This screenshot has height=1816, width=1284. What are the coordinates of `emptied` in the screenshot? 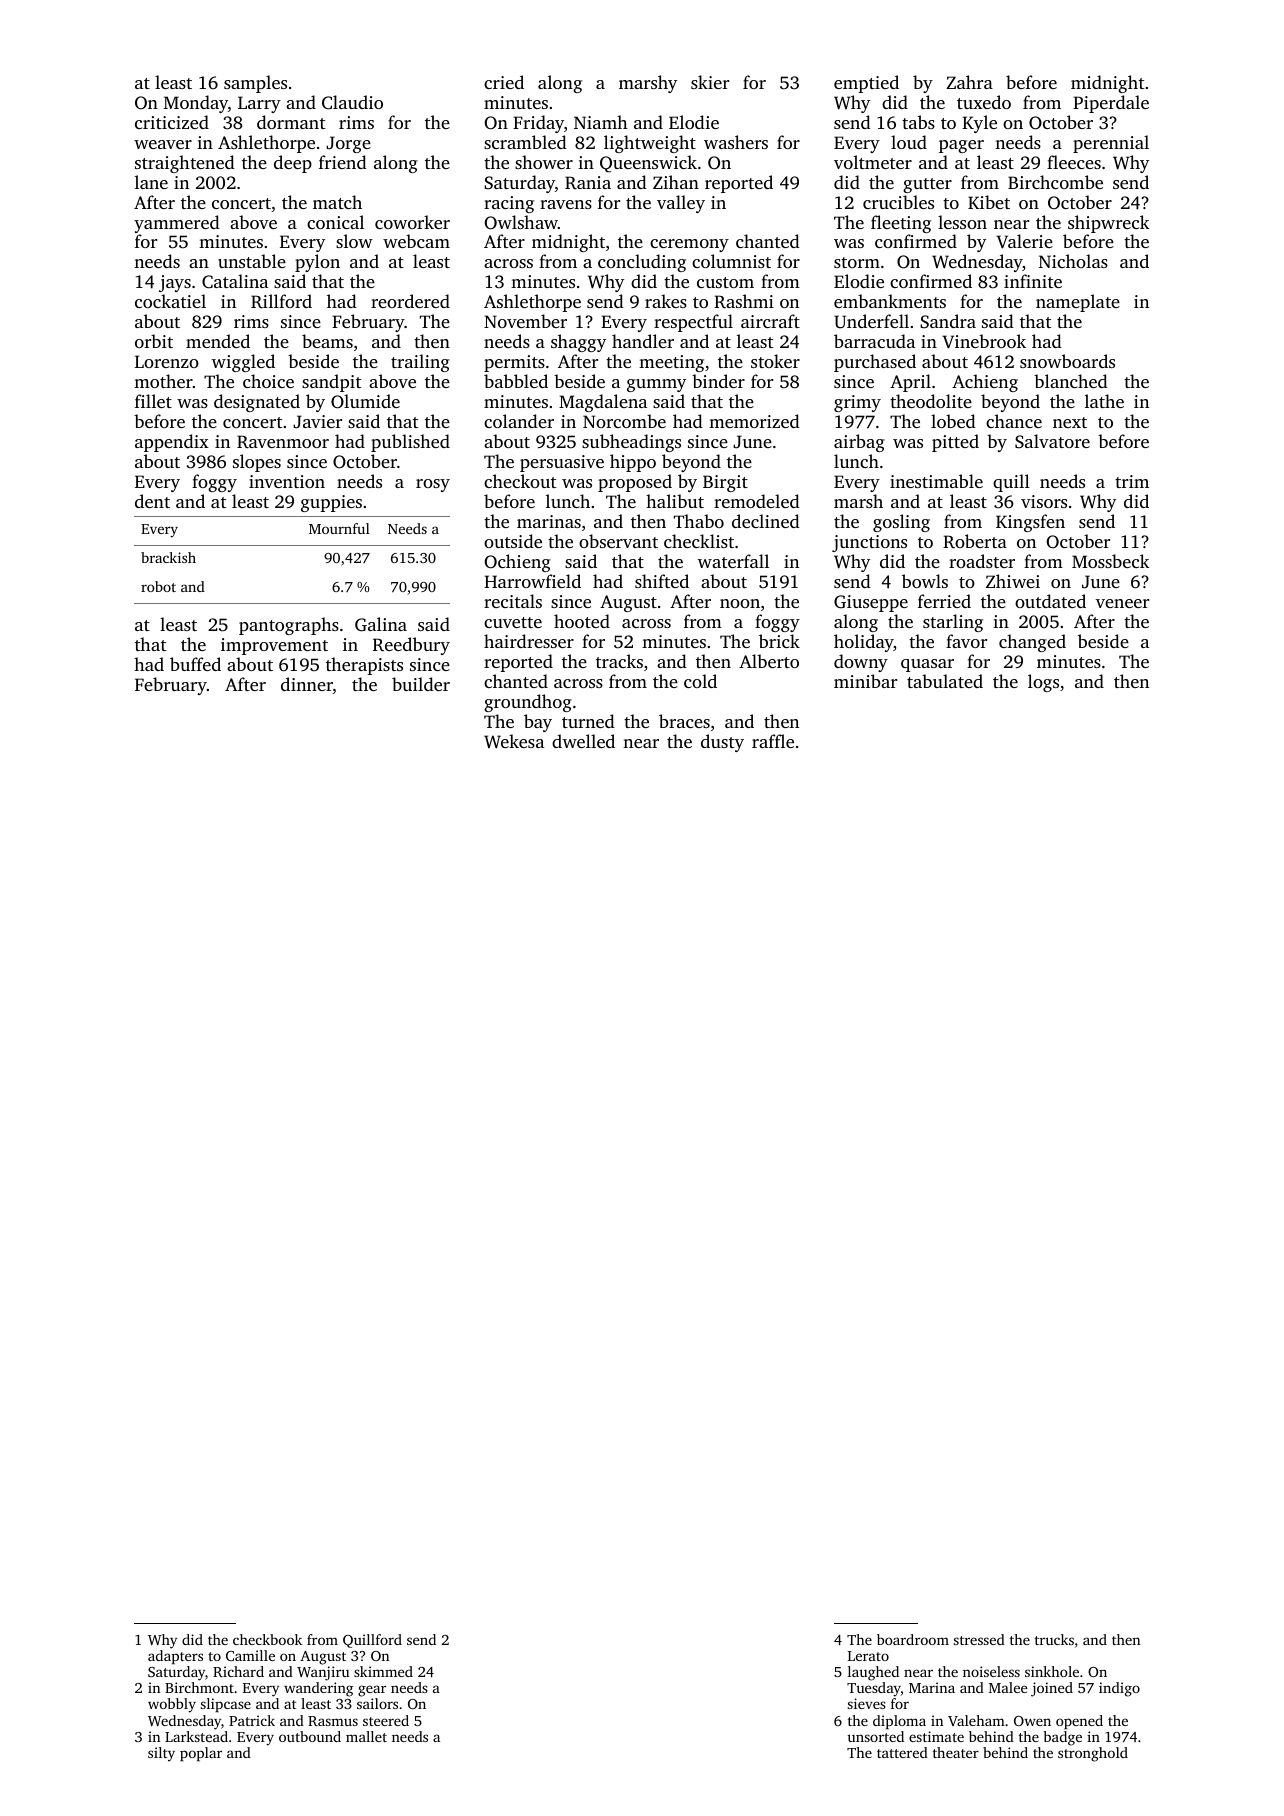 It's located at (866, 84).
